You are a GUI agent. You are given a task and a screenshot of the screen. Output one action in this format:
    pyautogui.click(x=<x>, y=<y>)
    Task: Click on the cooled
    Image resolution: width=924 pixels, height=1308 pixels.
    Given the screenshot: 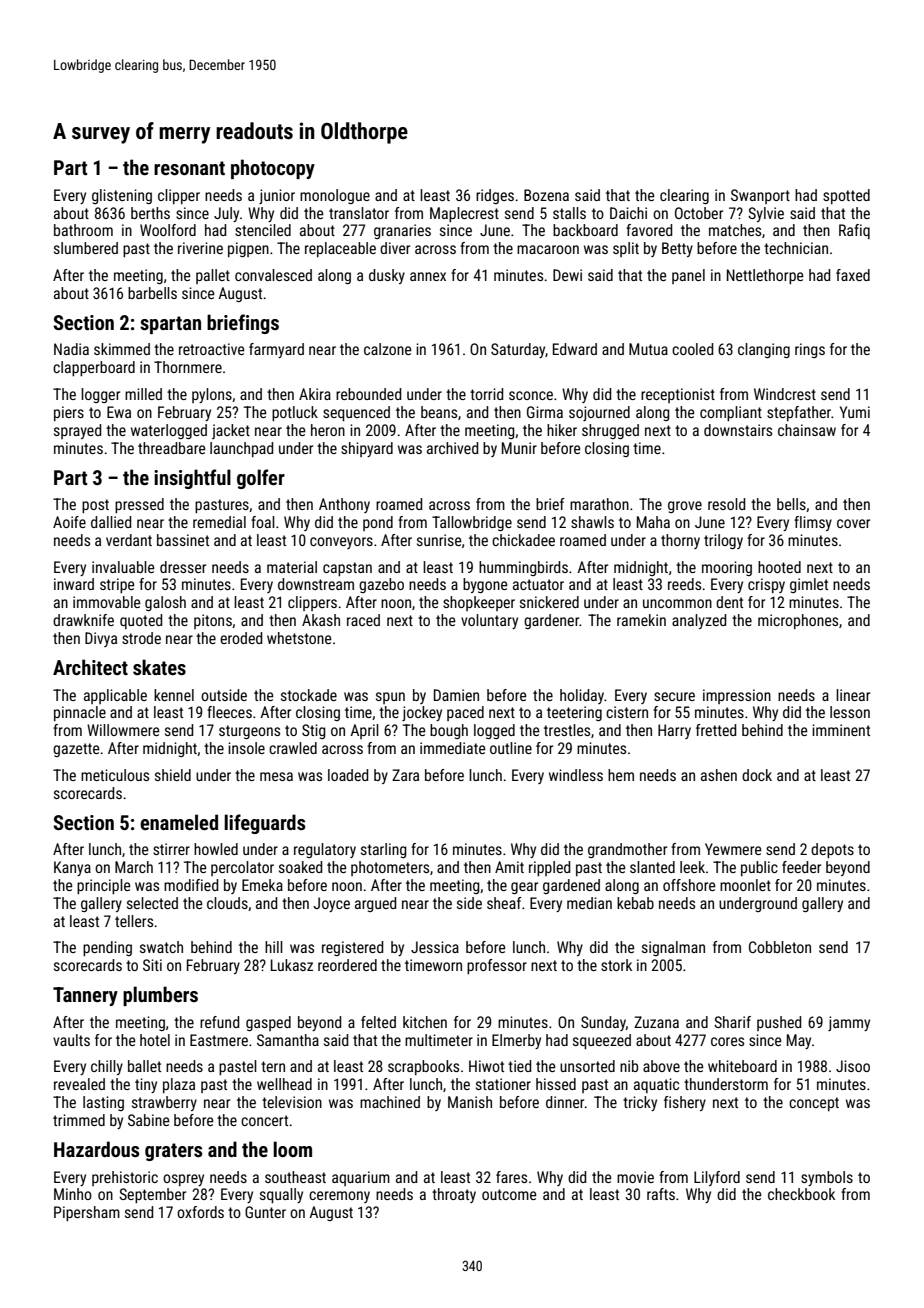 What is the action you would take?
    pyautogui.click(x=692, y=349)
